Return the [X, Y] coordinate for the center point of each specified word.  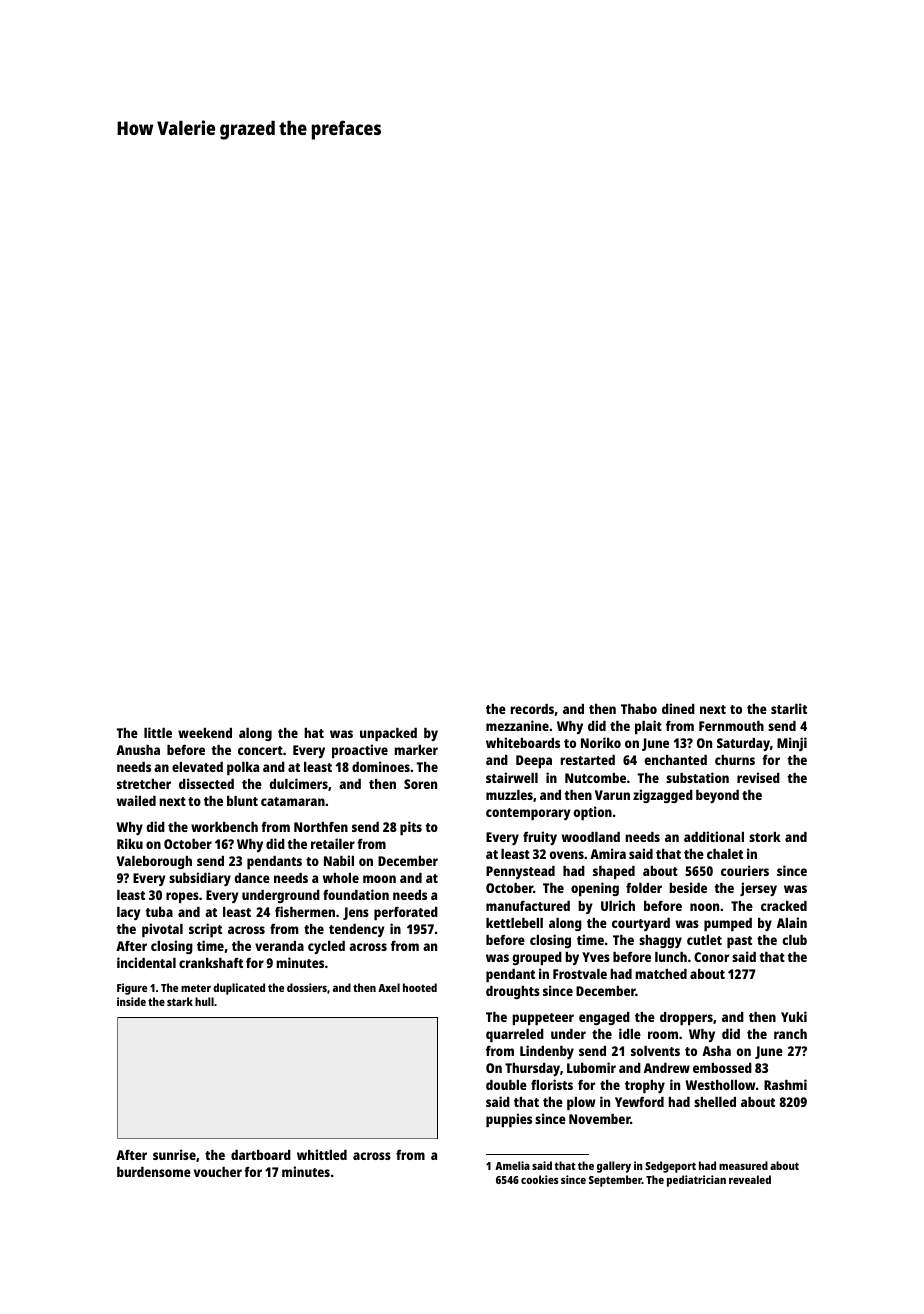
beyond [717, 796]
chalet [725, 854]
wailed [136, 800]
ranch [790, 1034]
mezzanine [517, 725]
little [158, 732]
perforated [406, 913]
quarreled [515, 1035]
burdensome [154, 1172]
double [506, 1085]
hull [204, 1001]
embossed [722, 1068]
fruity [540, 838]
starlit [789, 708]
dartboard [261, 1155]
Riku [130, 843]
